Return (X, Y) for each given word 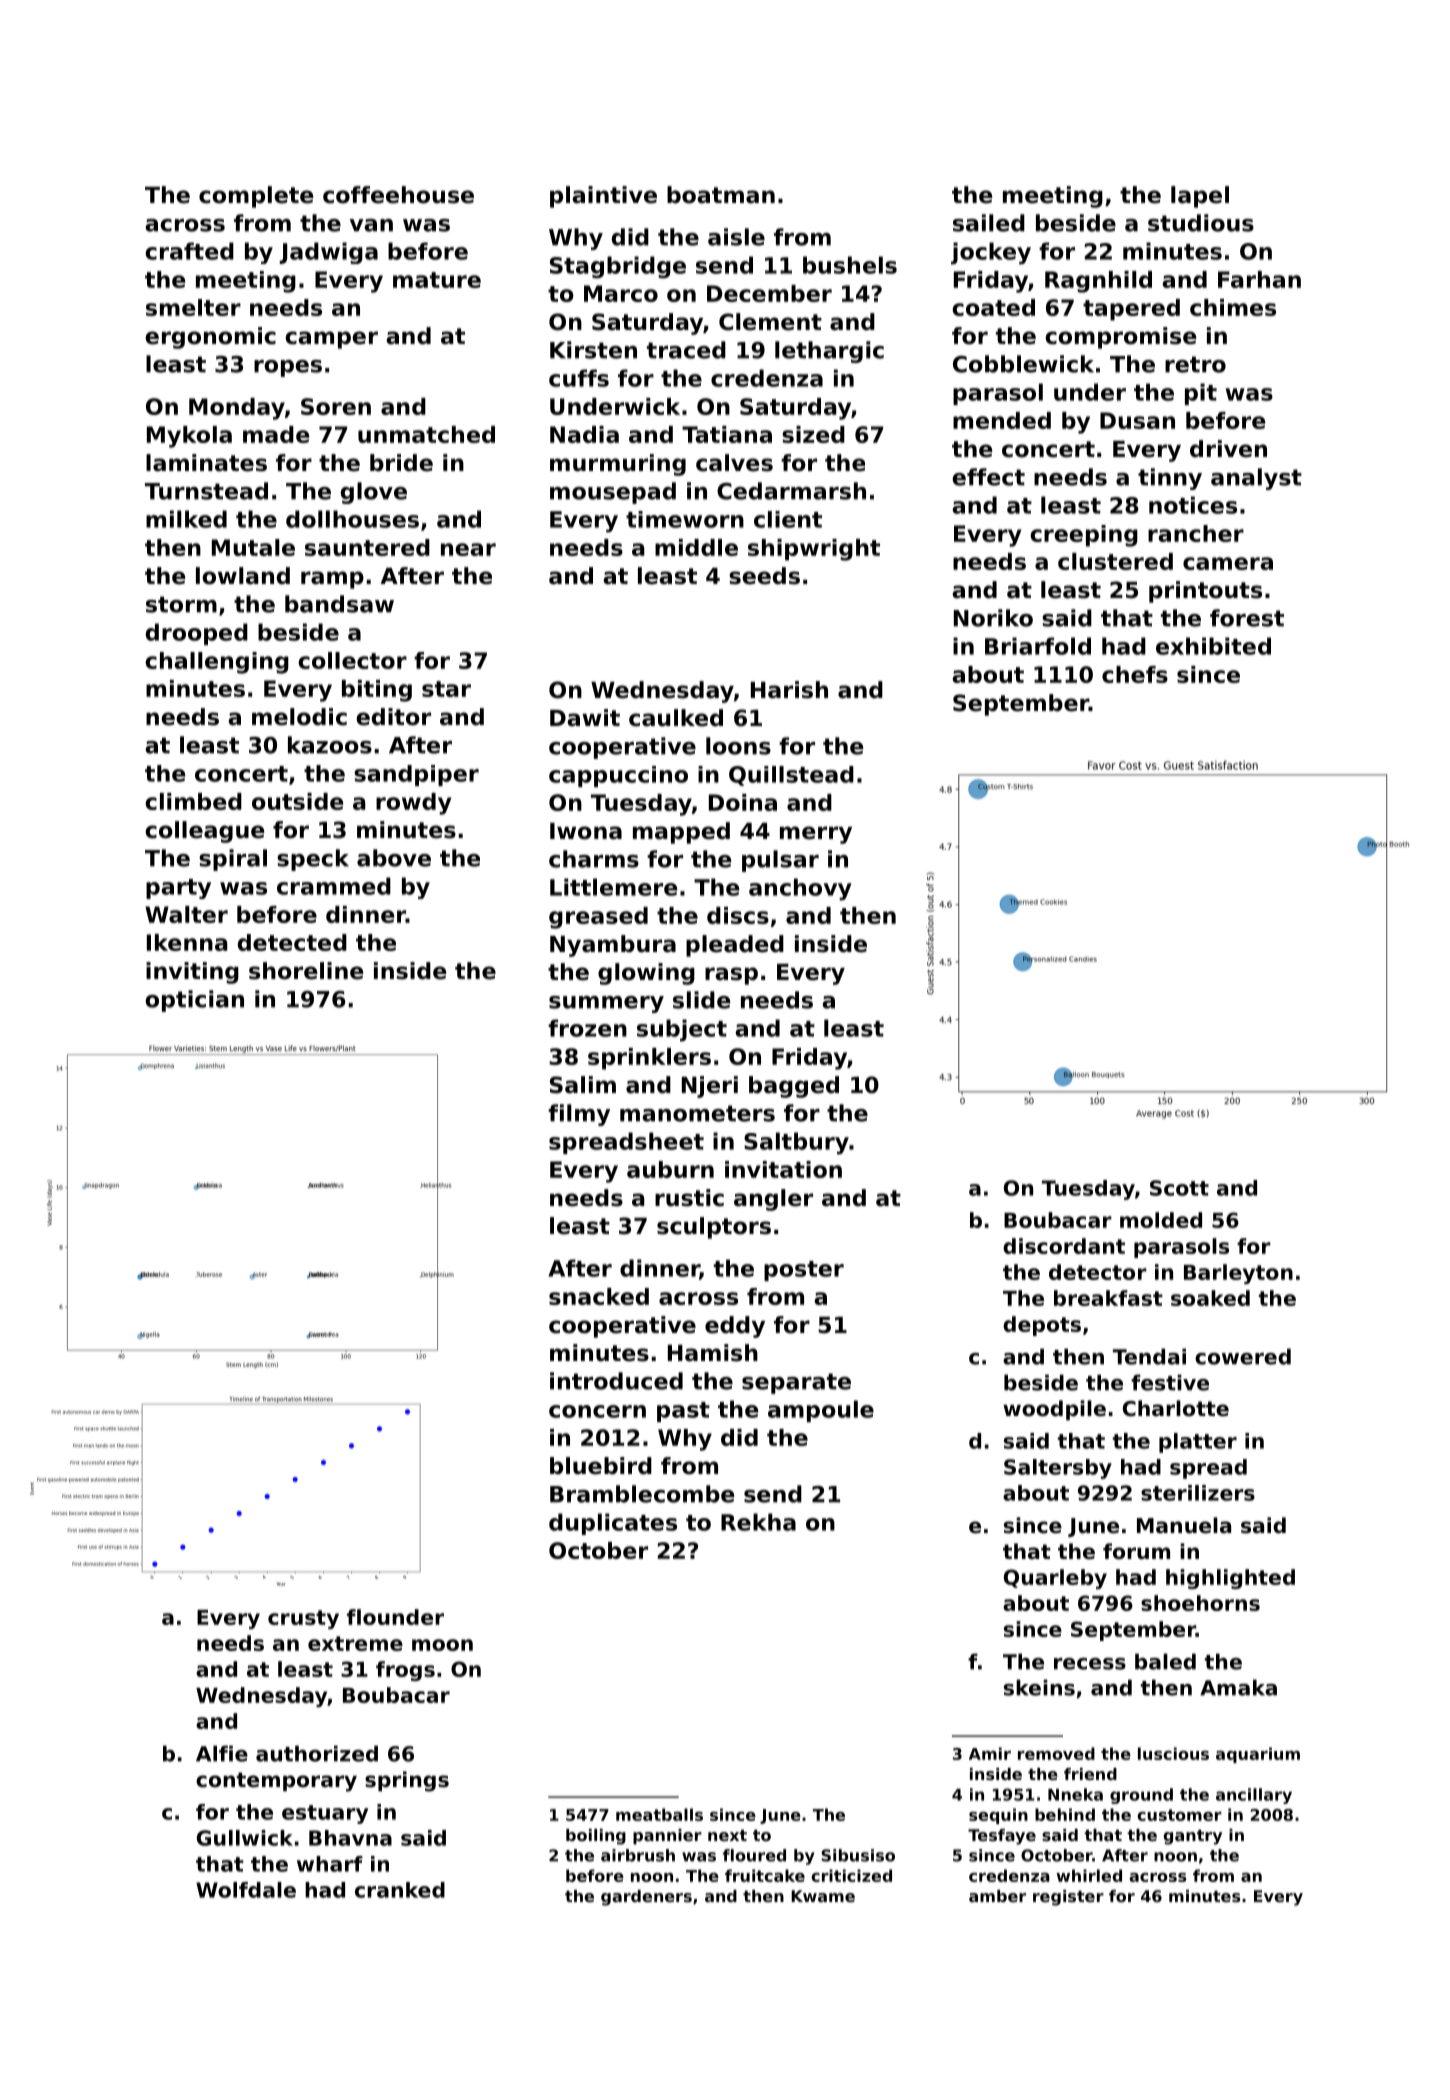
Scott (1179, 1188)
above (394, 858)
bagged (794, 1087)
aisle (736, 237)
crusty (303, 1619)
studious (1201, 223)
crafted (189, 251)
